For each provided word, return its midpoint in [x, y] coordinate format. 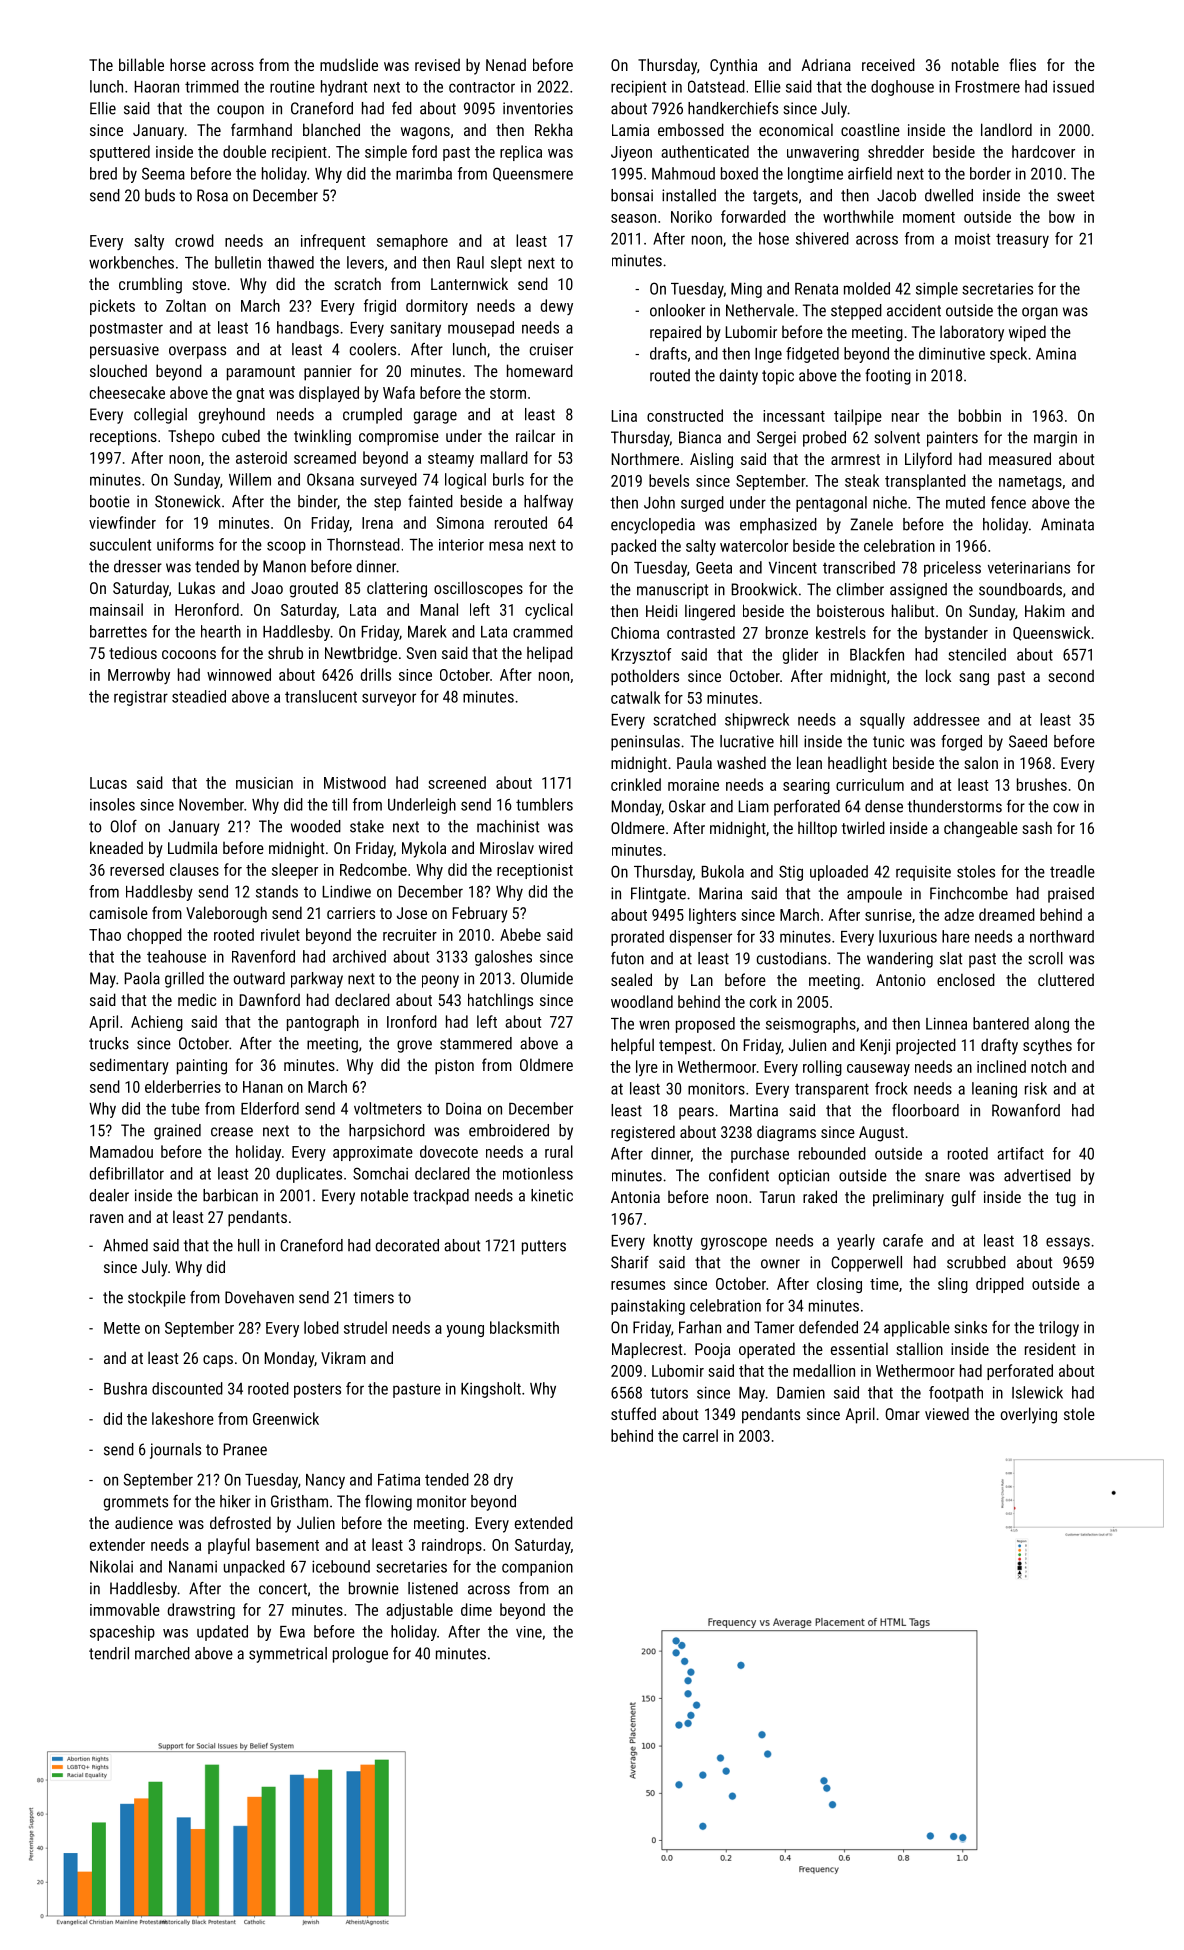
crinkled [636, 784]
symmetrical [288, 1655]
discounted [187, 1388]
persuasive [124, 351]
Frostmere [988, 87]
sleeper [295, 871]
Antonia [635, 1197]
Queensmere [533, 174]
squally [882, 721]
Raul [470, 262]
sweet [1075, 196]
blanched [331, 129]
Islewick [1037, 1392]
